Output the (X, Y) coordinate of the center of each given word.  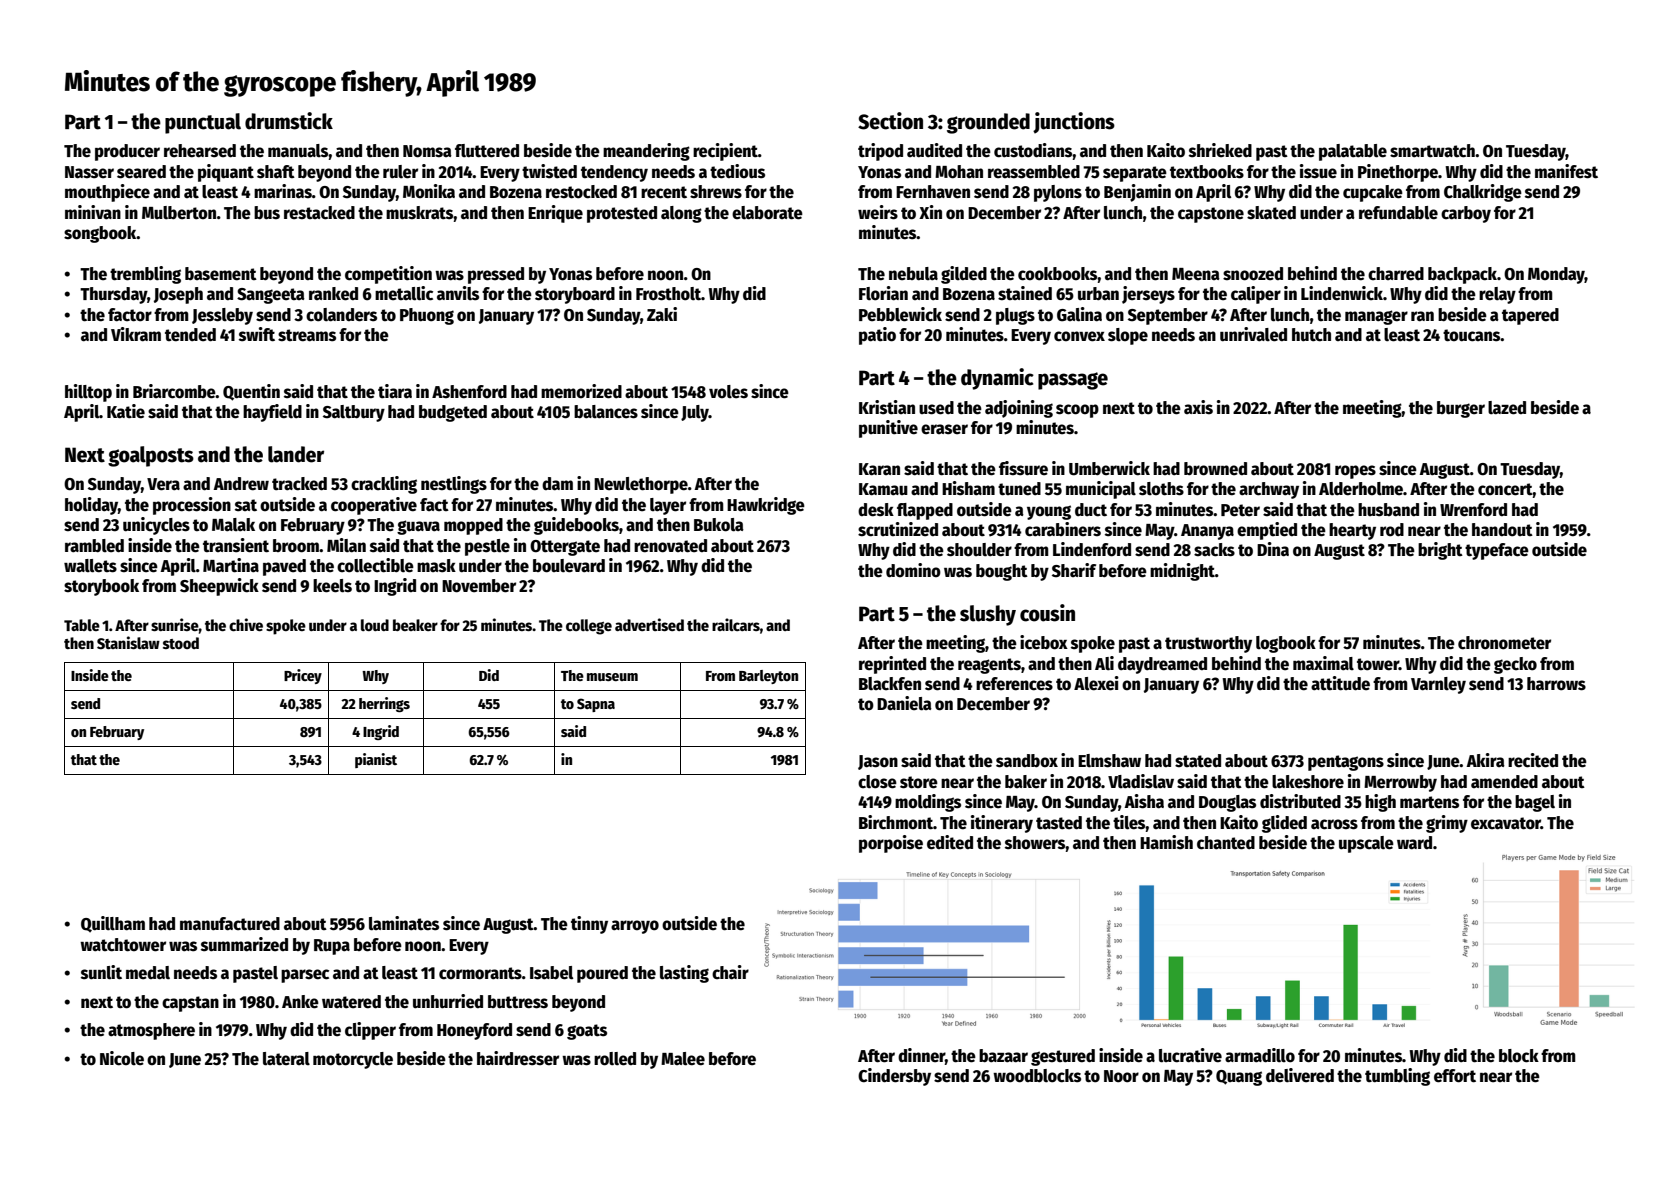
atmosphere (151, 1031)
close (877, 782)
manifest (1566, 171)
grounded (988, 123)
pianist (376, 760)
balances (606, 412)
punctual (203, 123)
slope (1128, 336)
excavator (1506, 823)
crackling (384, 485)
